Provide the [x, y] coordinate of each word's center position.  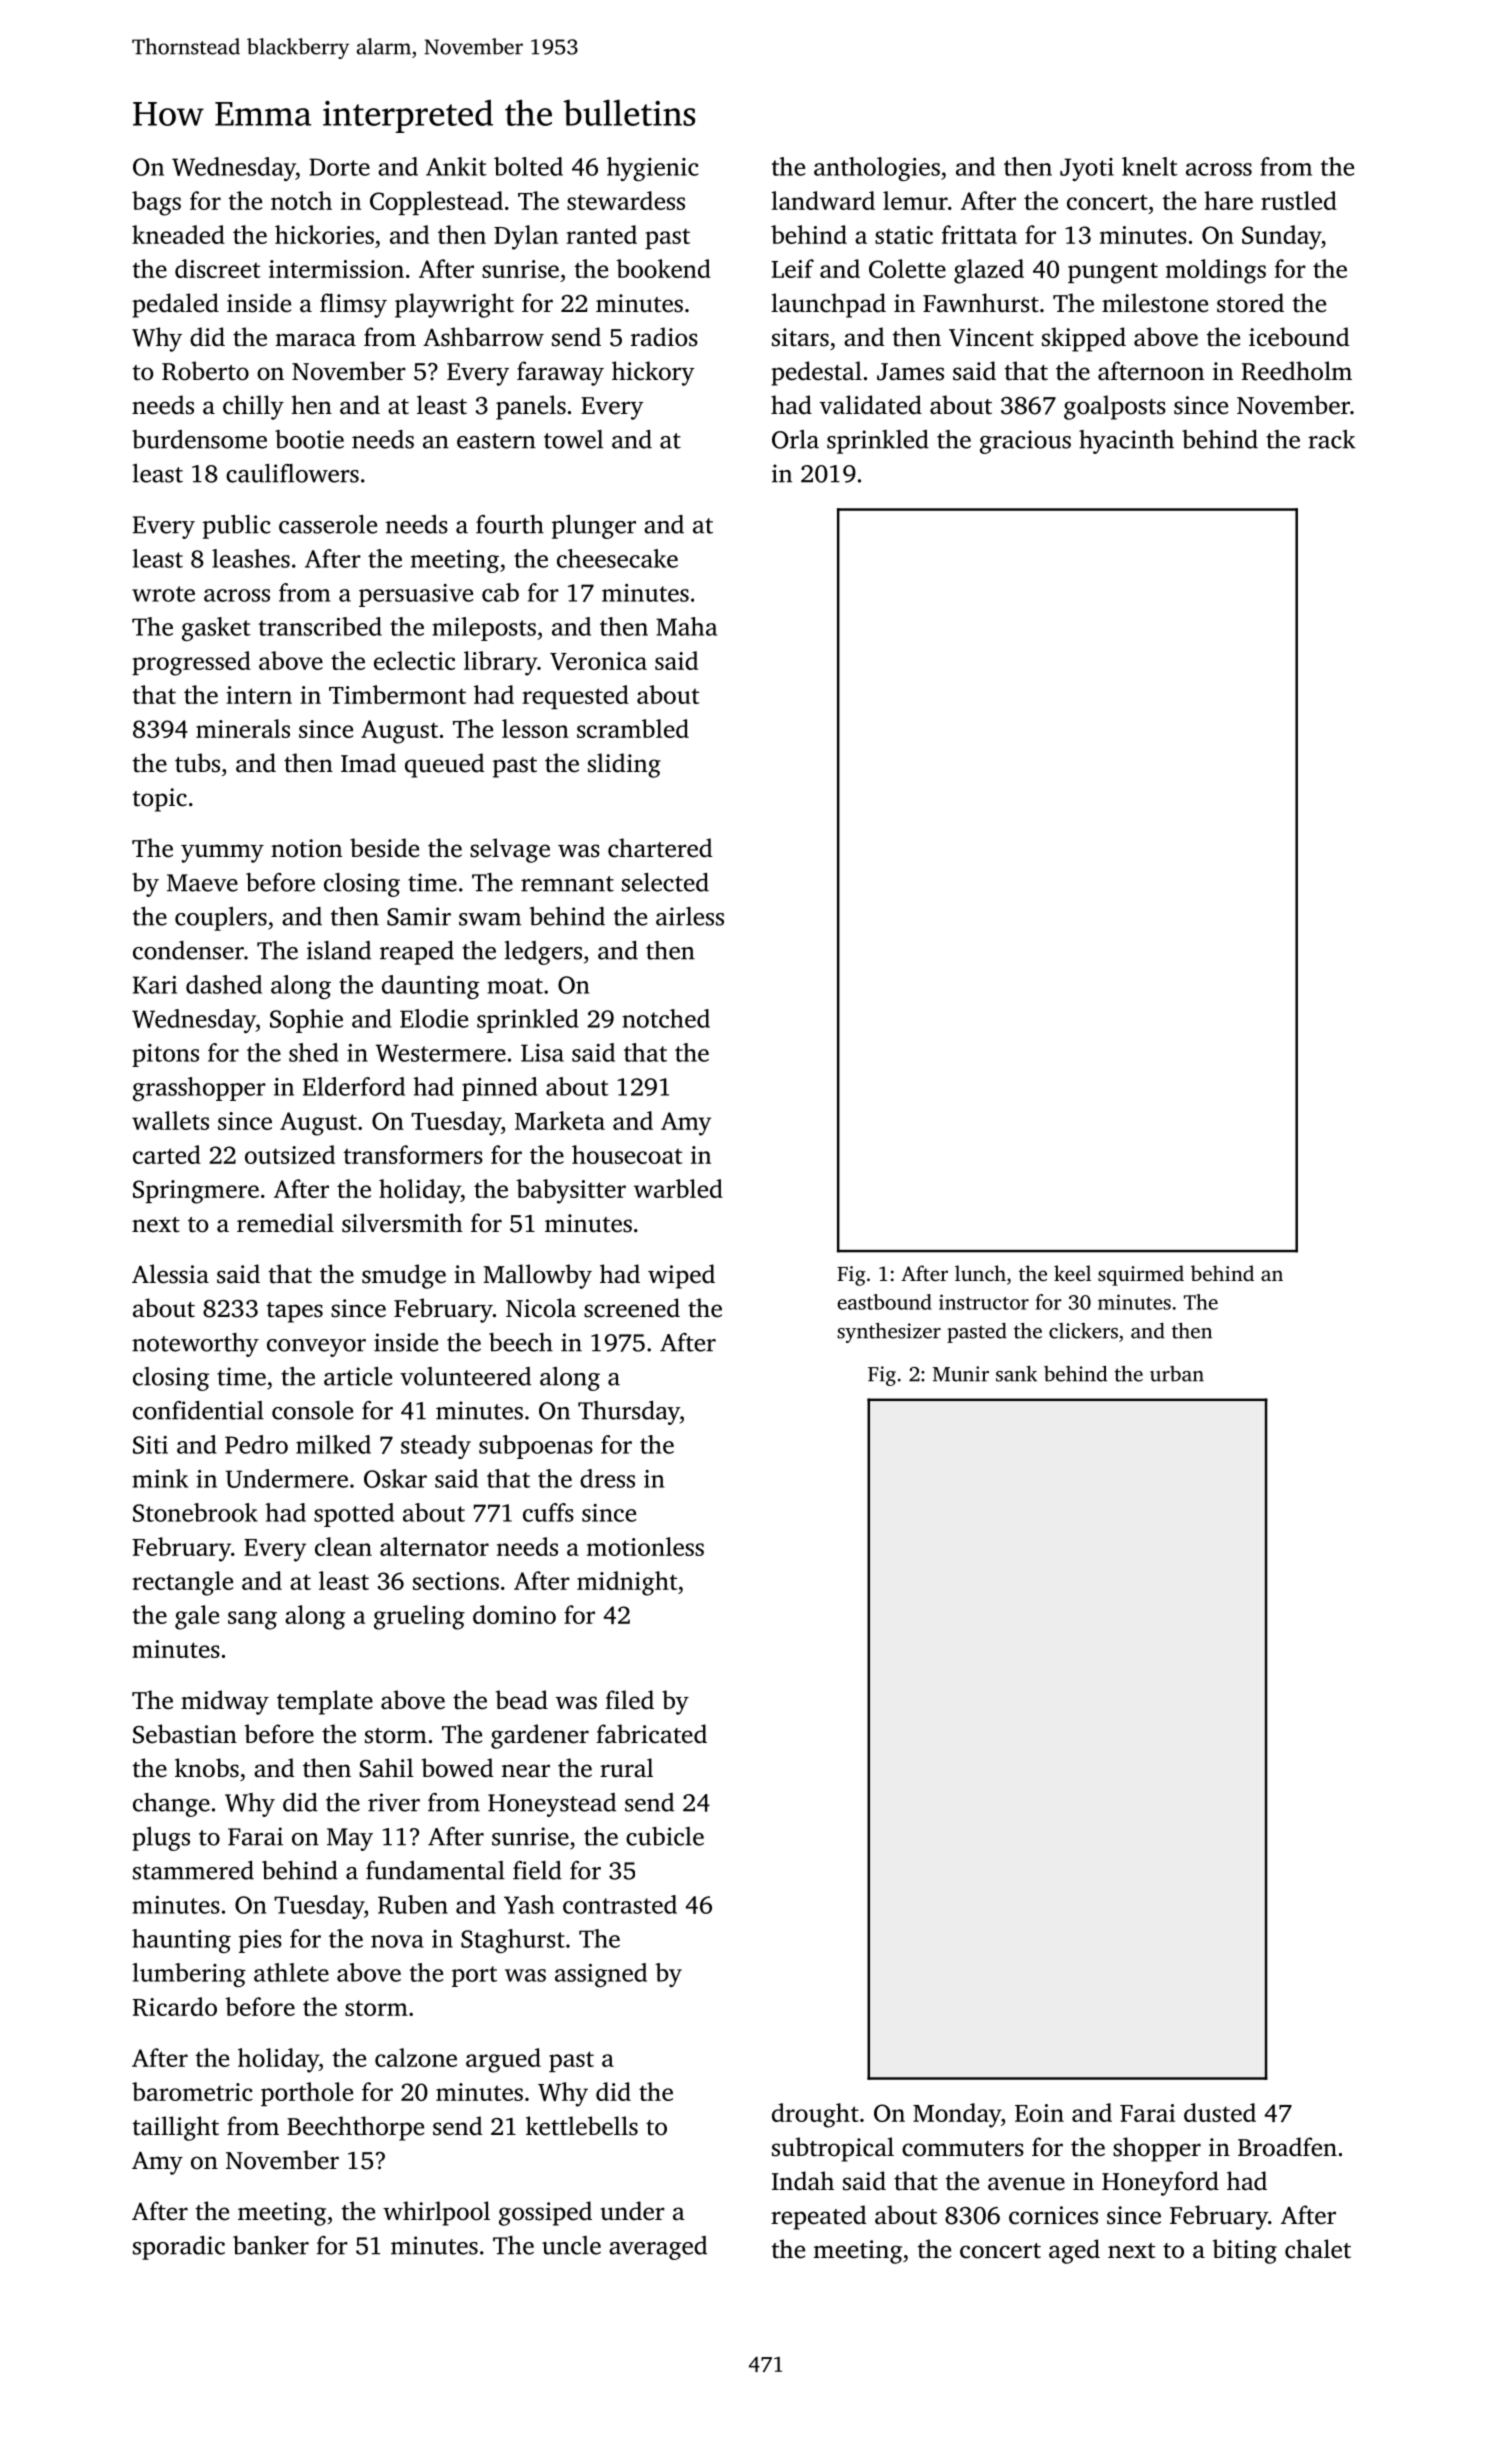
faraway [560, 373]
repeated [818, 2217]
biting [1245, 2251]
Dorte [339, 167]
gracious [1025, 442]
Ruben [413, 1904]
